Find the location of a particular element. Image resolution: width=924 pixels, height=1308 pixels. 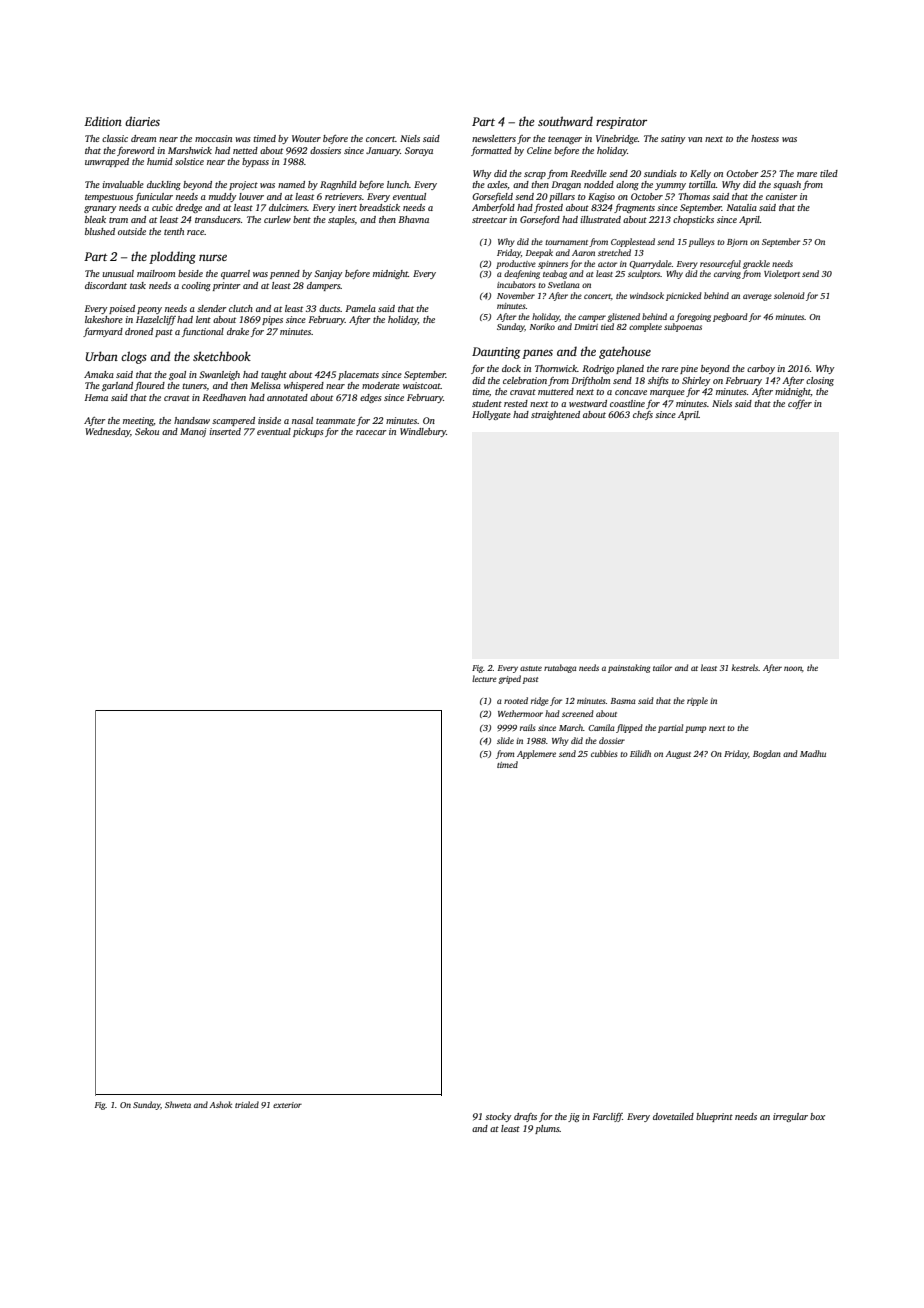

Bjorn is located at coordinates (737, 243).
